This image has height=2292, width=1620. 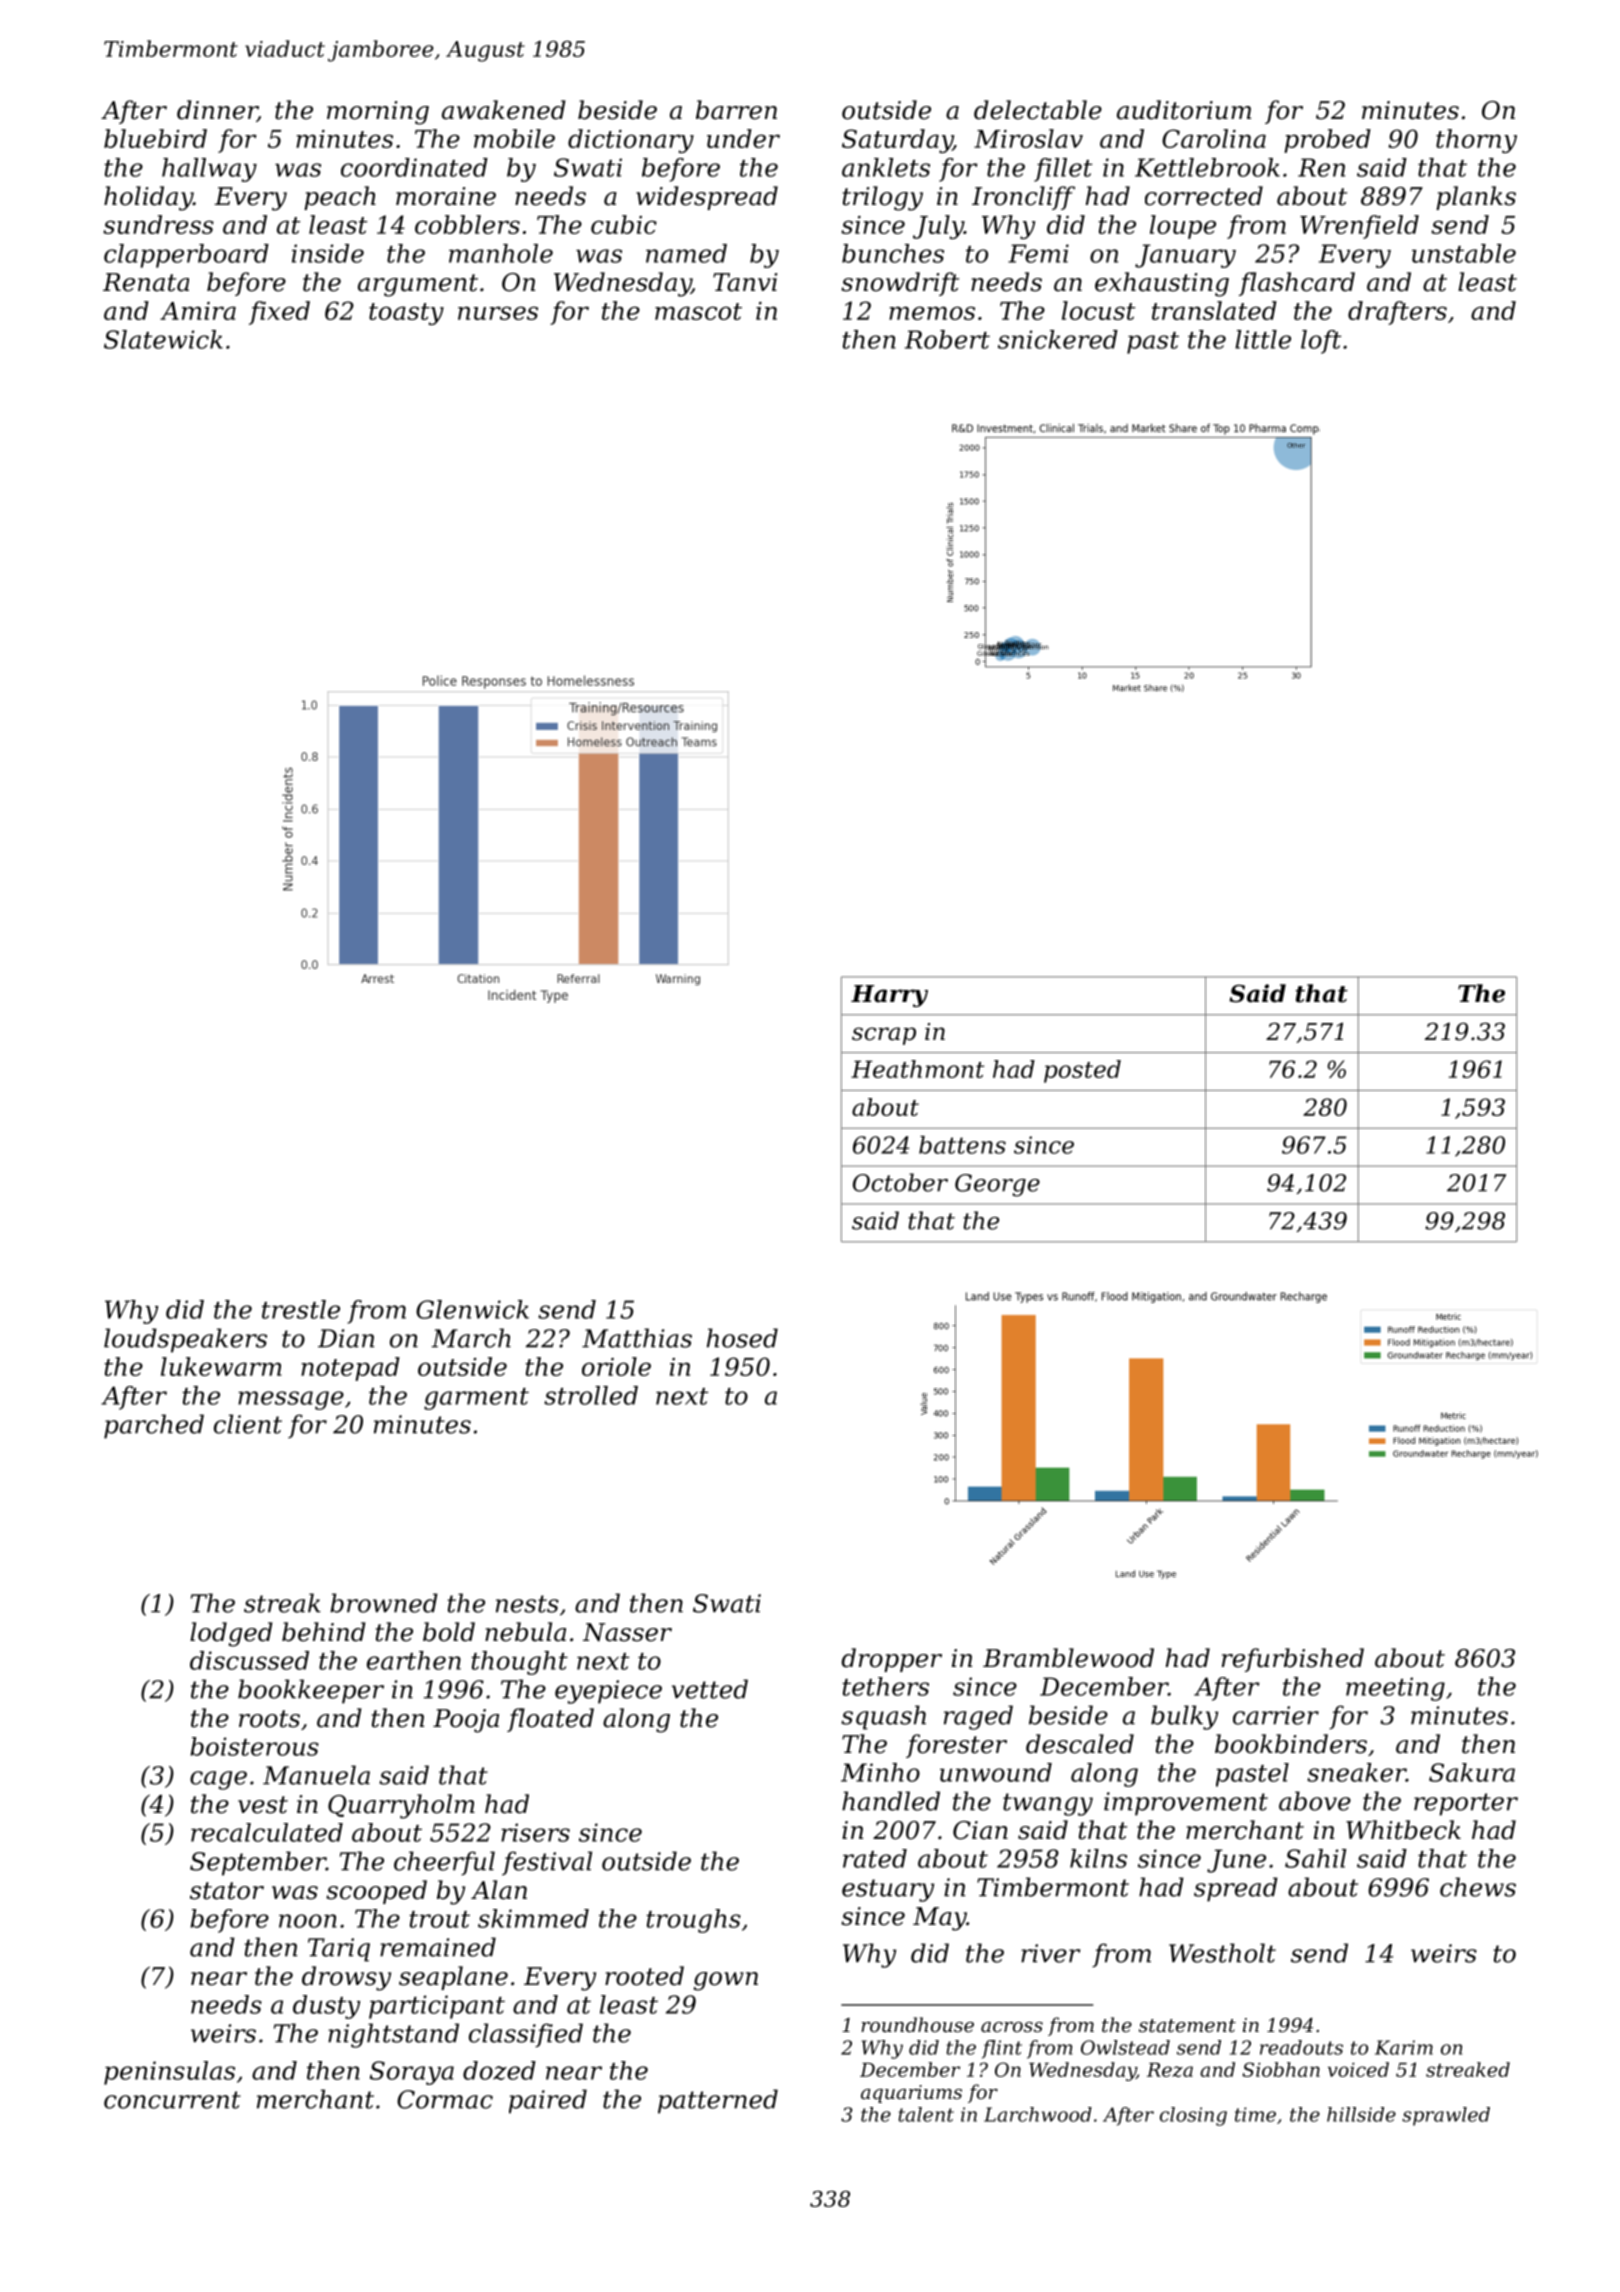 I want to click on concurrent, so click(x=172, y=2100).
